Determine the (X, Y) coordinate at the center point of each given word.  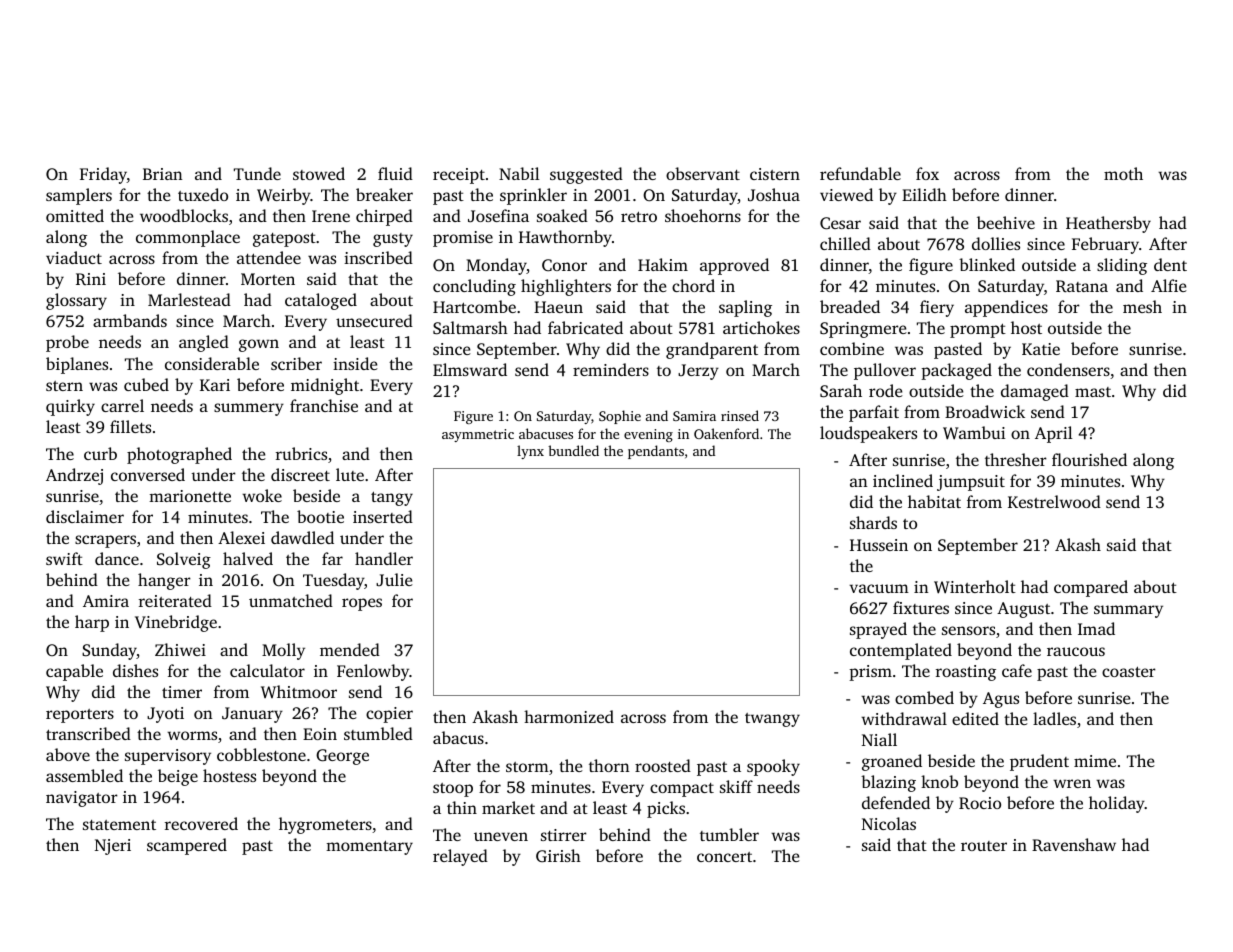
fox (927, 173)
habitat (934, 501)
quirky (70, 407)
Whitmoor (299, 691)
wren (1072, 783)
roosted (663, 765)
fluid (395, 173)
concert (724, 857)
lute (350, 474)
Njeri (113, 847)
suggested (586, 175)
